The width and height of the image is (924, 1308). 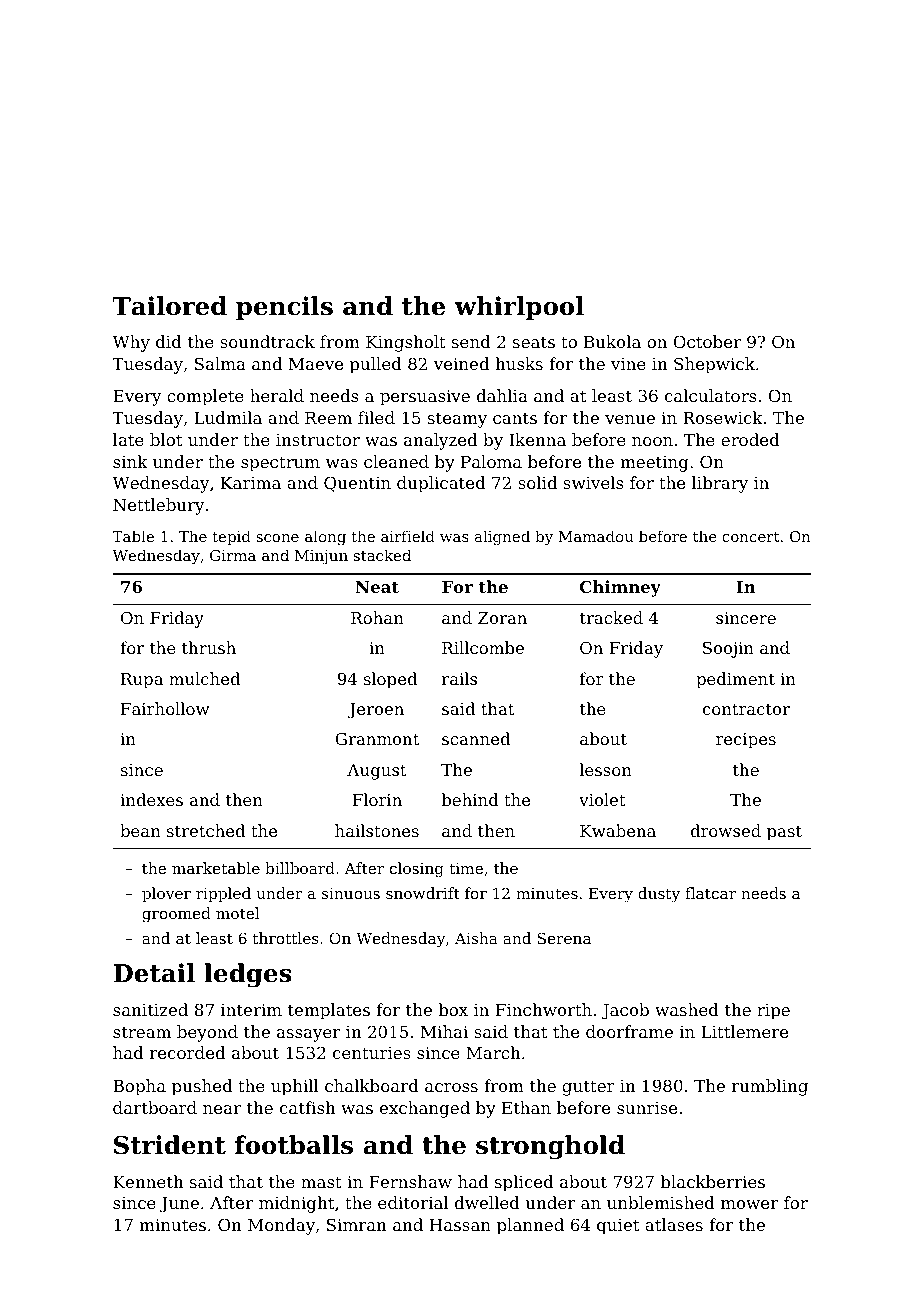 What do you see at coordinates (170, 306) in the image?
I see `Tailored` at bounding box center [170, 306].
